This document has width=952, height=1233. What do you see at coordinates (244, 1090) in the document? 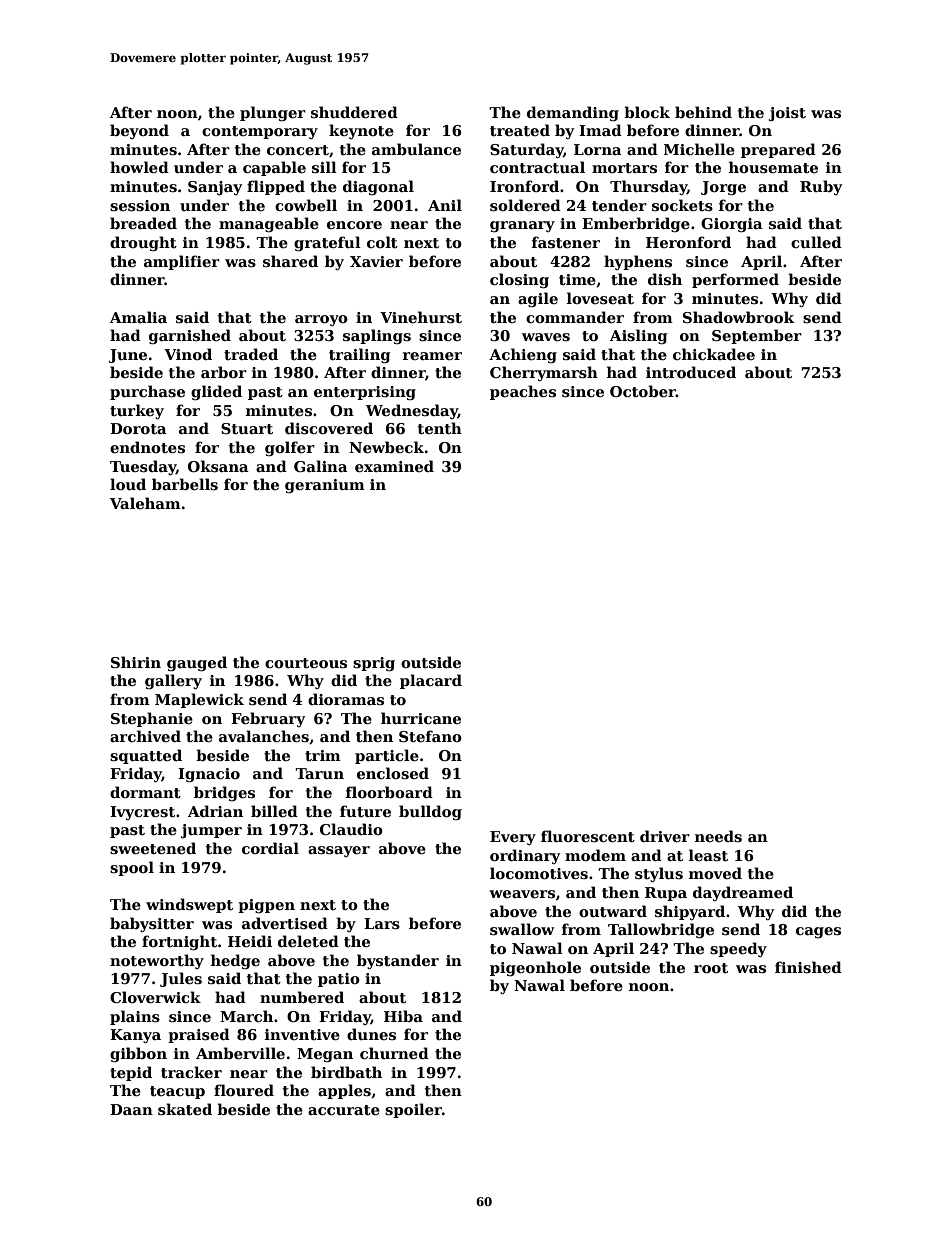
I see `floured` at bounding box center [244, 1090].
